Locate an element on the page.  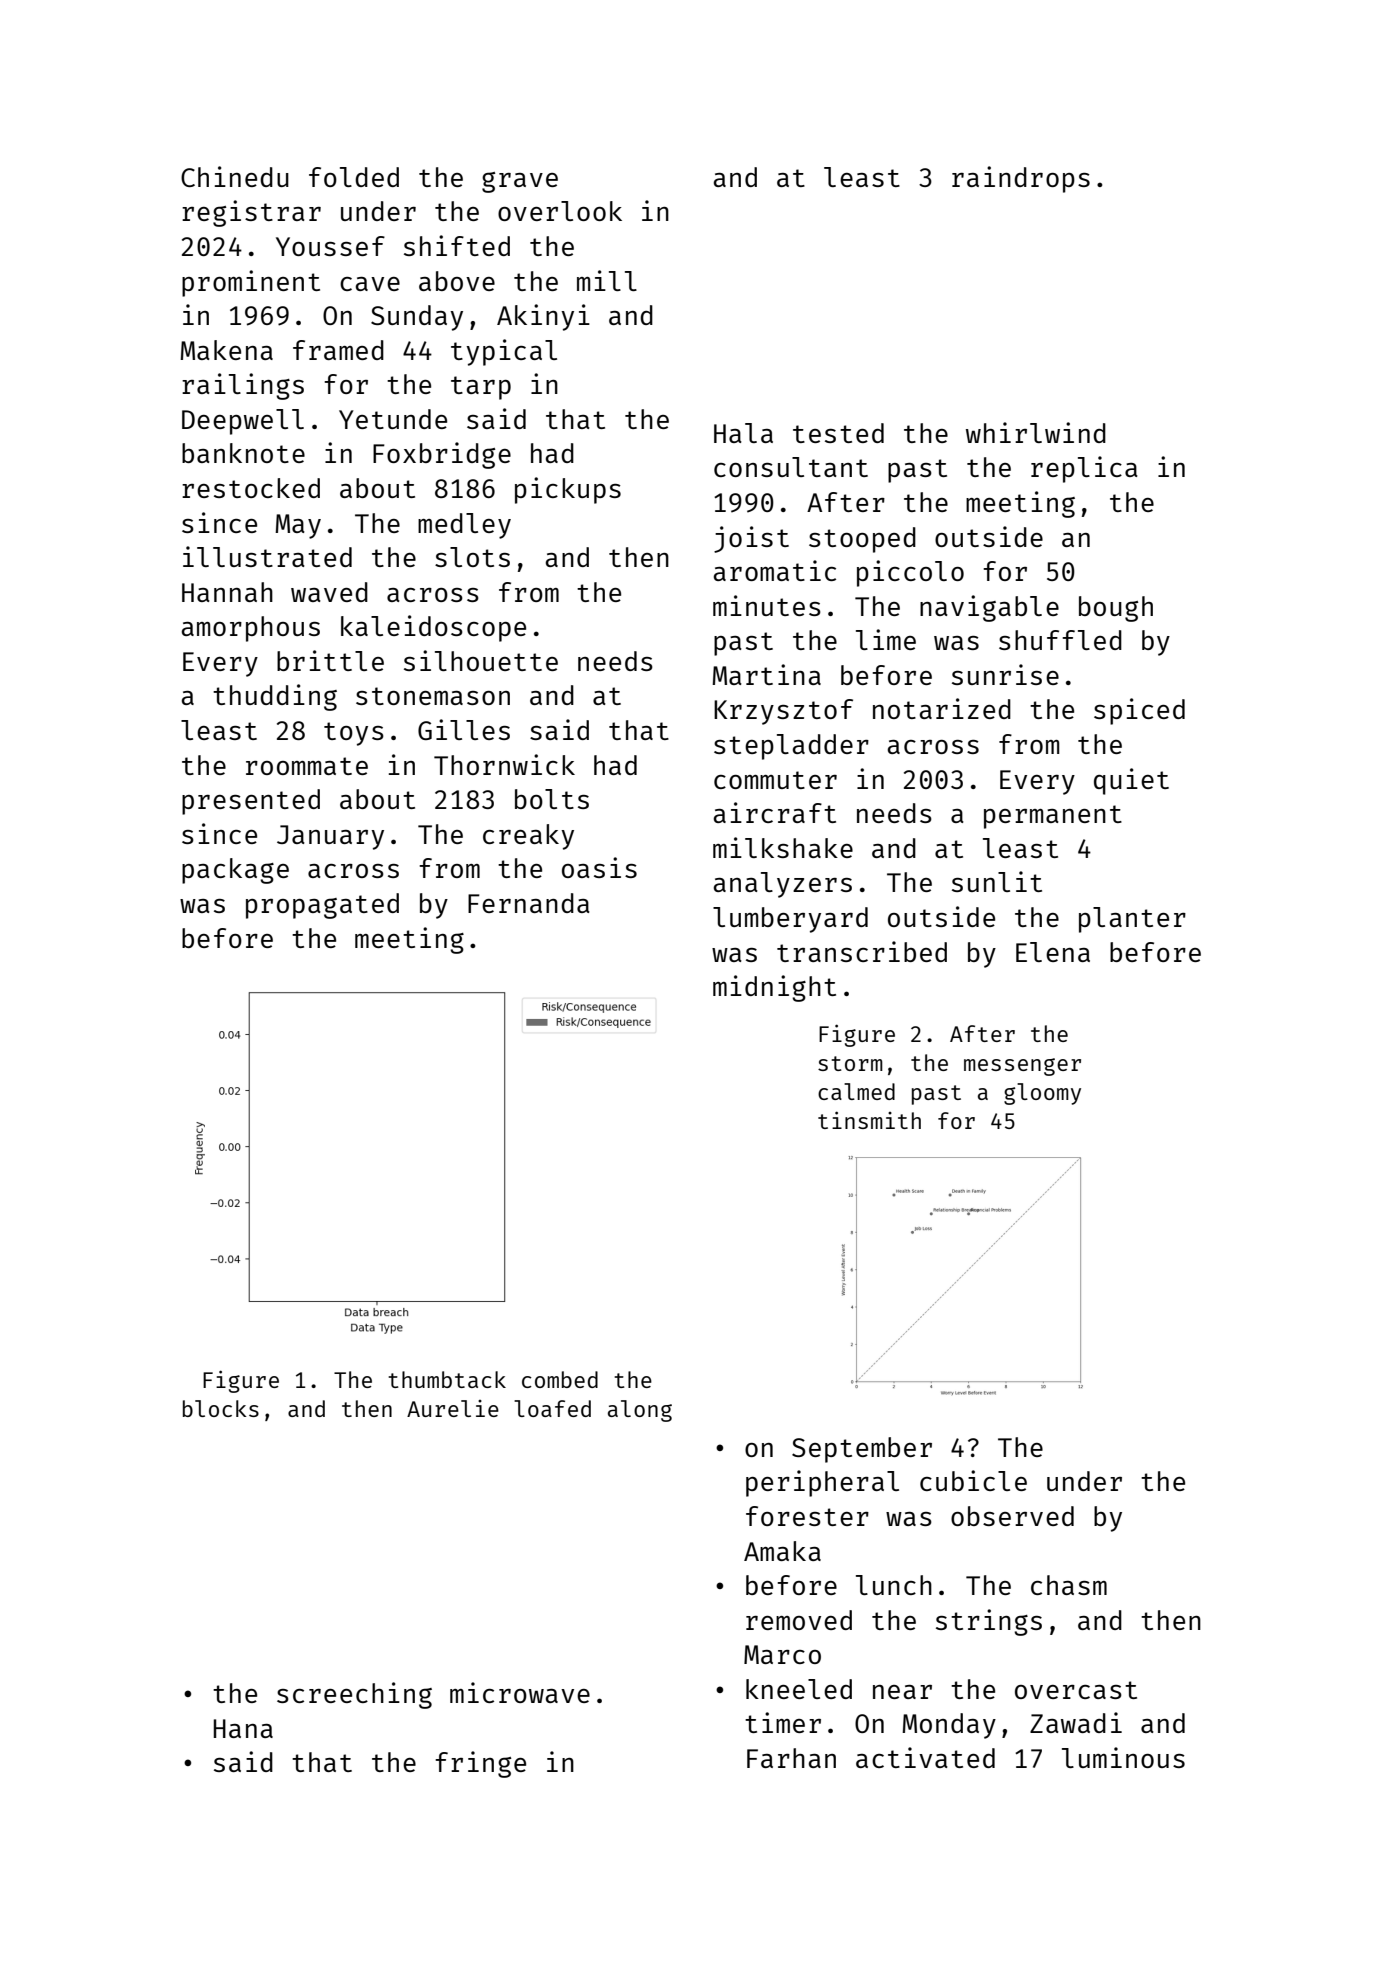
peripheral is located at coordinates (822, 1483).
